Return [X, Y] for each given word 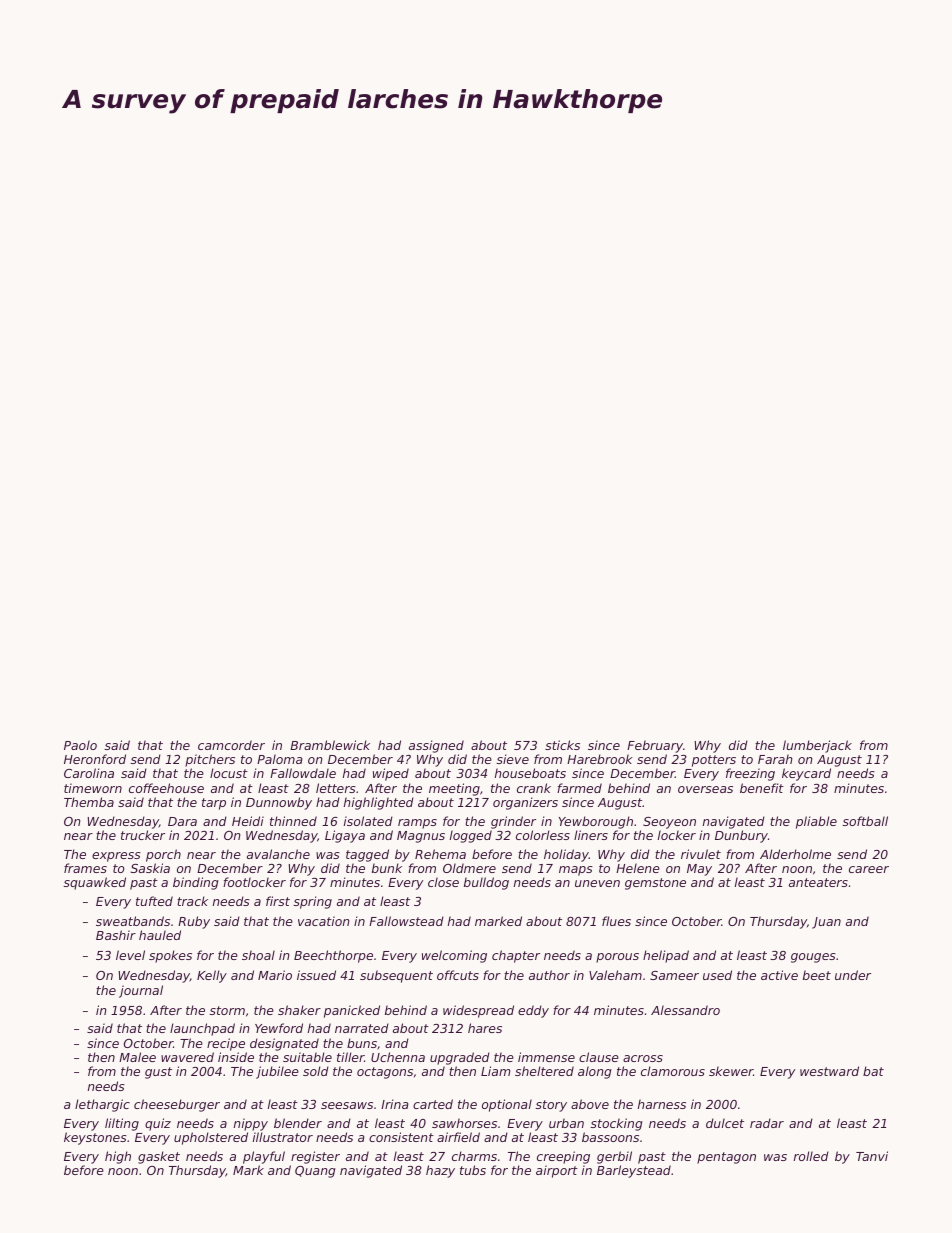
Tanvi [872, 1156]
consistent [401, 1137]
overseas [705, 789]
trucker [143, 835]
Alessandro [685, 1010]
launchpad [202, 1029]
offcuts [458, 975]
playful [264, 1157]
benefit [762, 788]
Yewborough [596, 822]
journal [141, 991]
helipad [666, 956]
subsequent [396, 976]
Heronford [95, 759]
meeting [454, 789]
